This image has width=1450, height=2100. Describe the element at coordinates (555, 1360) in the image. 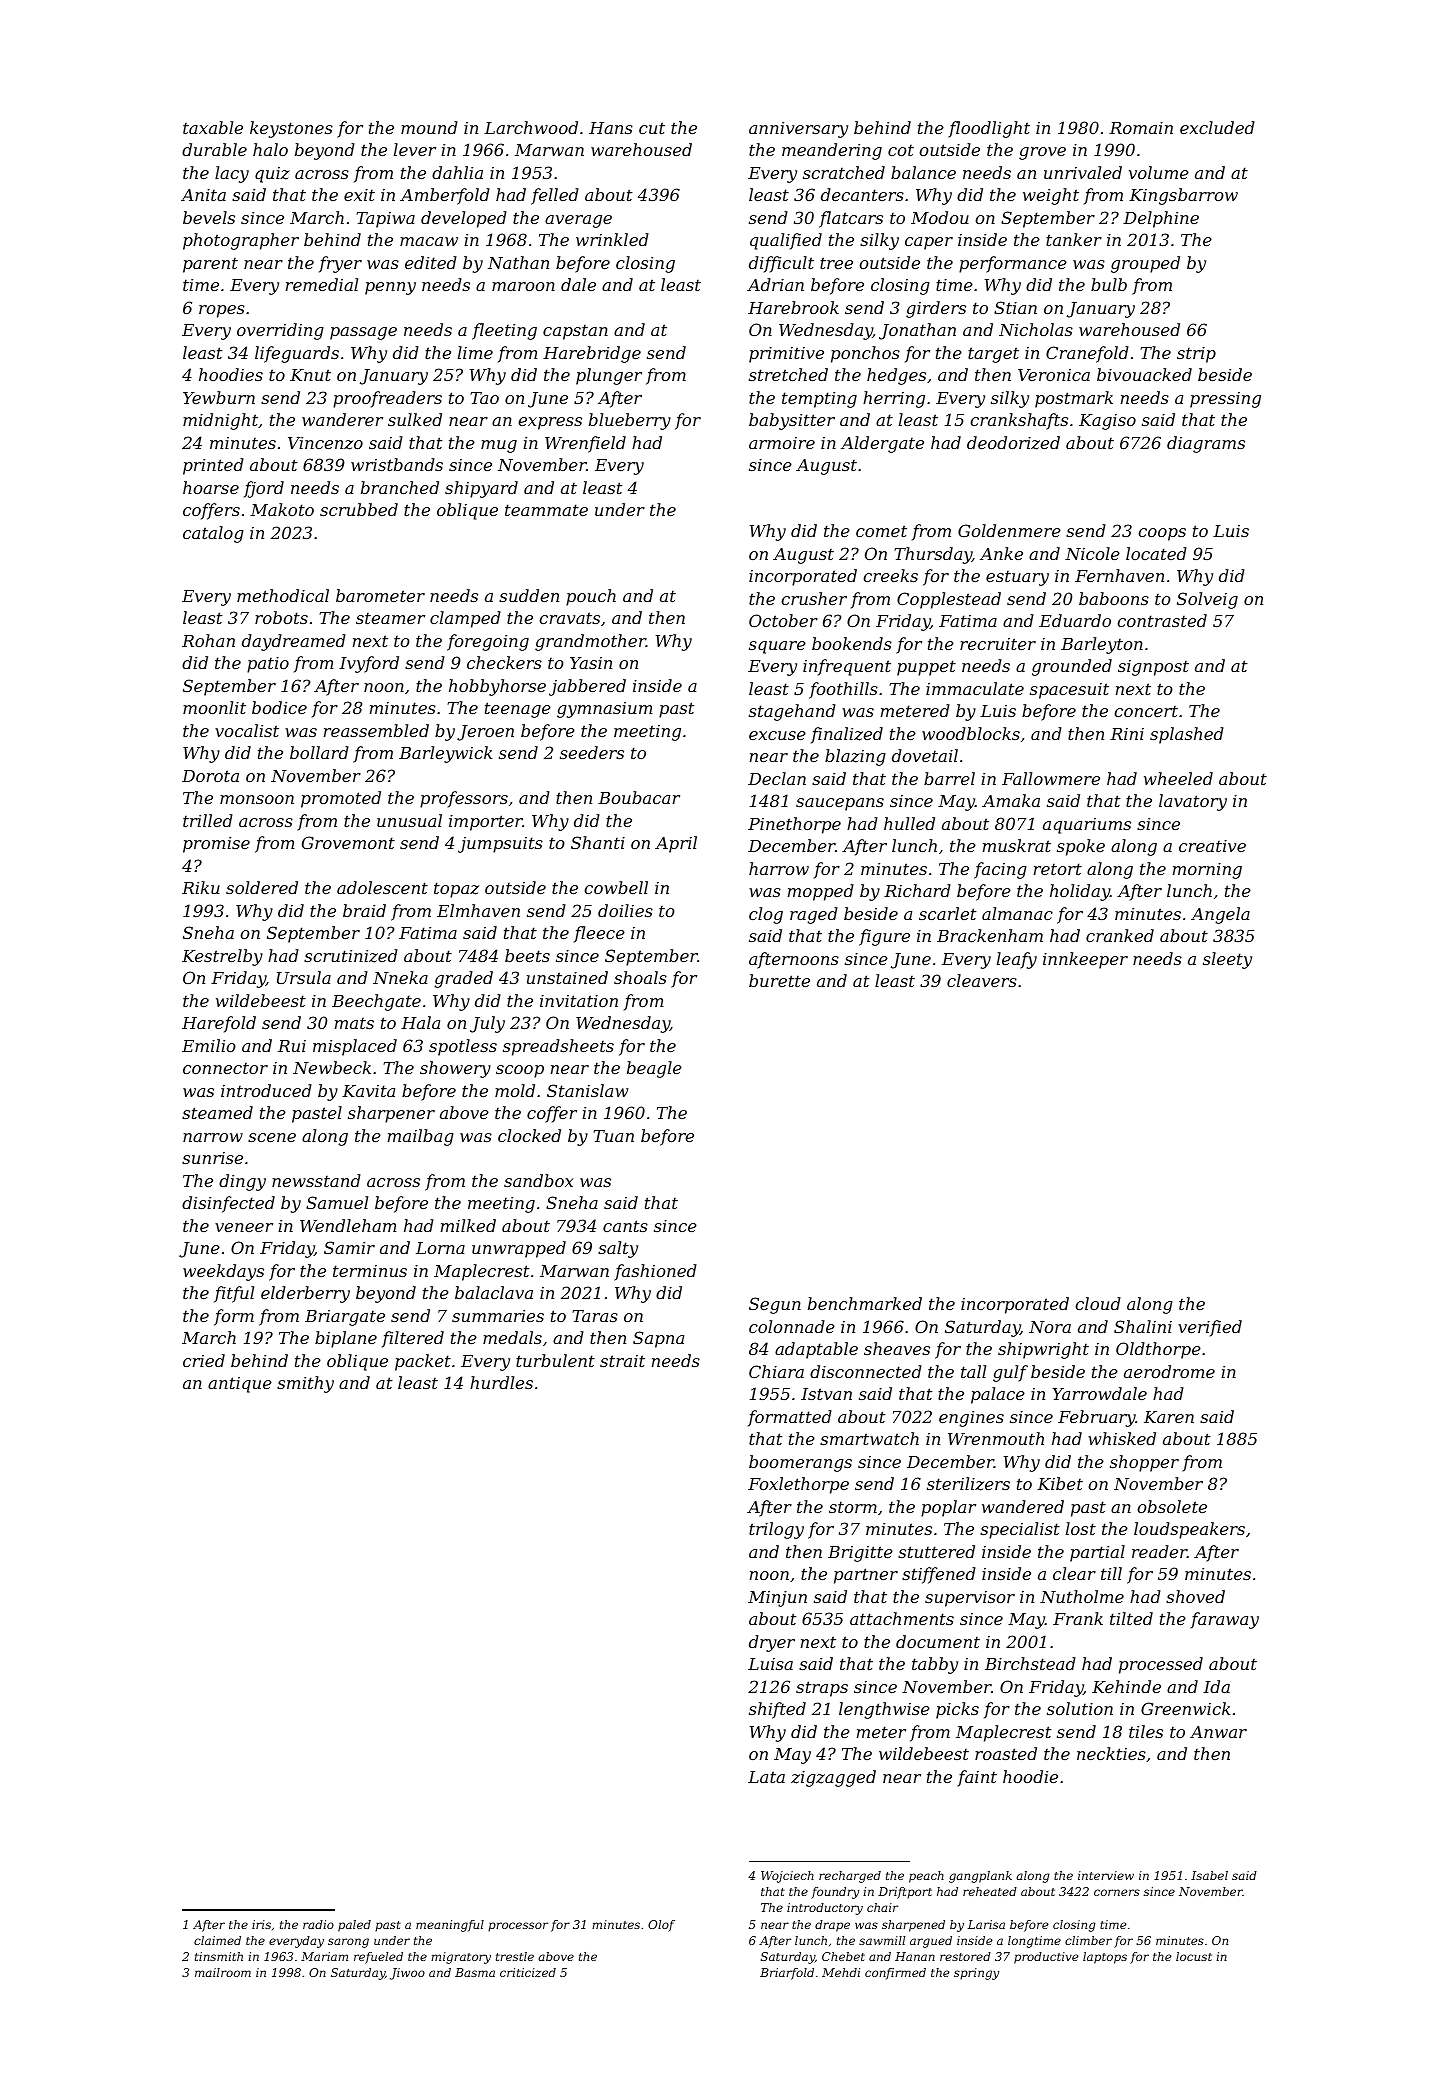

I see `turbulent` at that location.
